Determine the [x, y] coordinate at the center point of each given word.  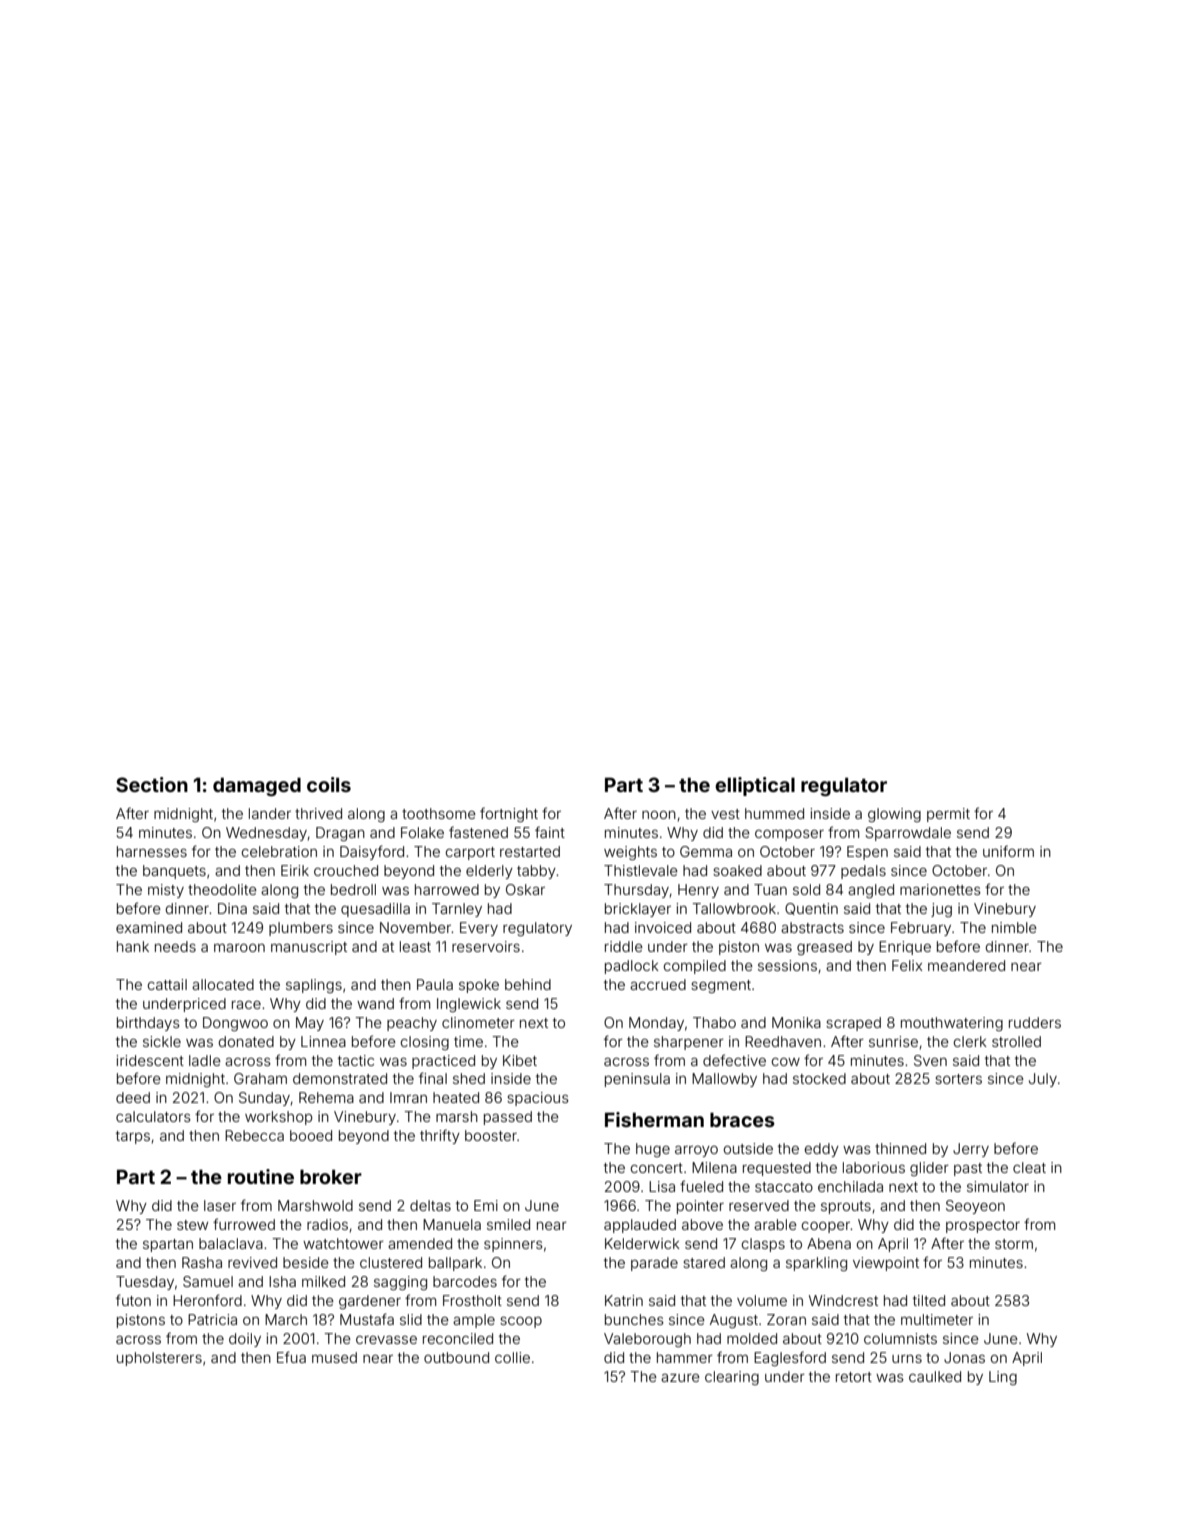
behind [528, 984]
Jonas [964, 1357]
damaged [257, 786]
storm [1014, 1244]
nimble [1014, 927]
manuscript [309, 948]
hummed [774, 813]
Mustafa [367, 1319]
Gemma [706, 851]
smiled [508, 1224]
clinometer [478, 1022]
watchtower [343, 1243]
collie [512, 1357]
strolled [1016, 1041]
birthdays [148, 1024]
